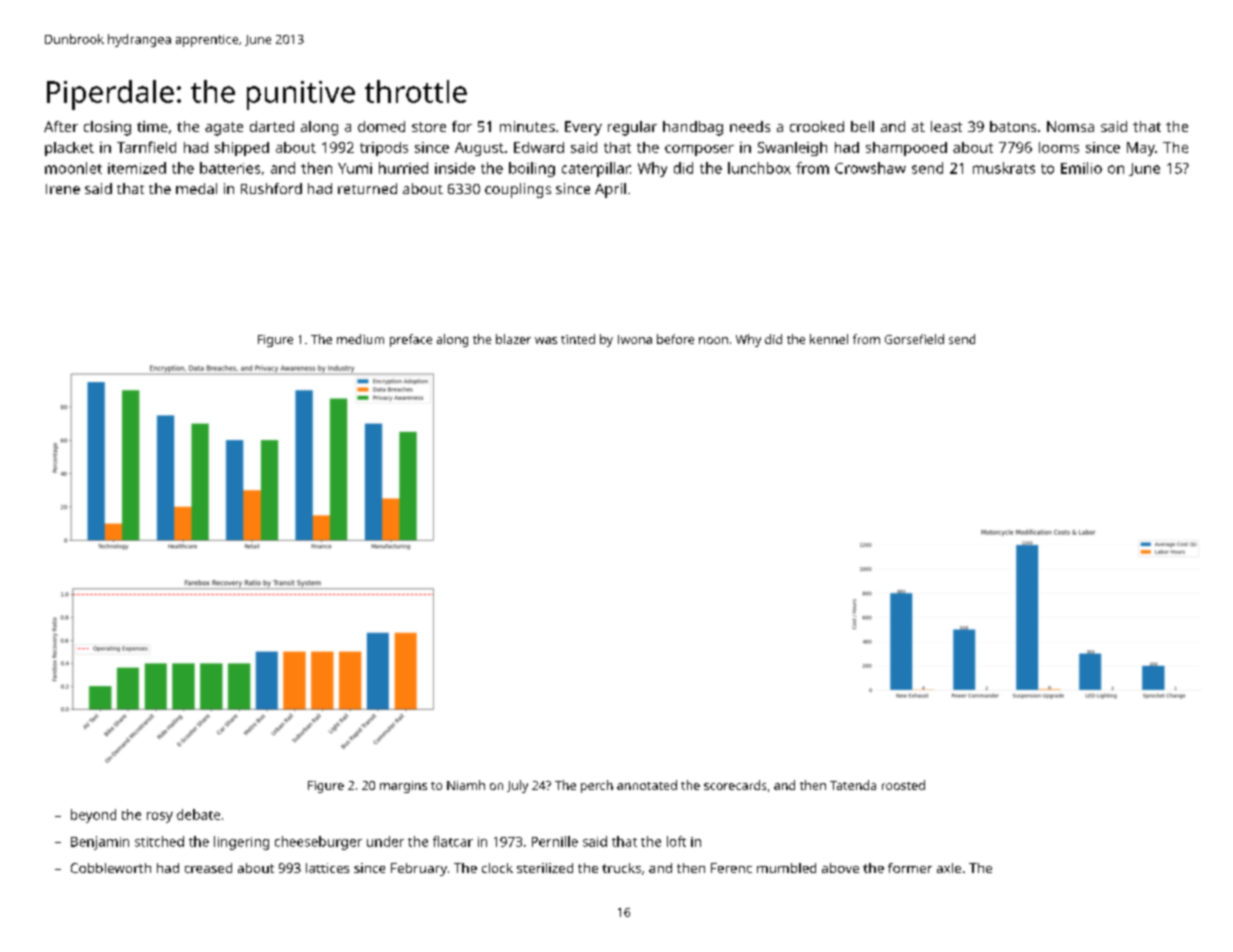 The height and width of the screenshot is (952, 1233). Describe the element at coordinates (403, 787) in the screenshot. I see `margins` at that location.
